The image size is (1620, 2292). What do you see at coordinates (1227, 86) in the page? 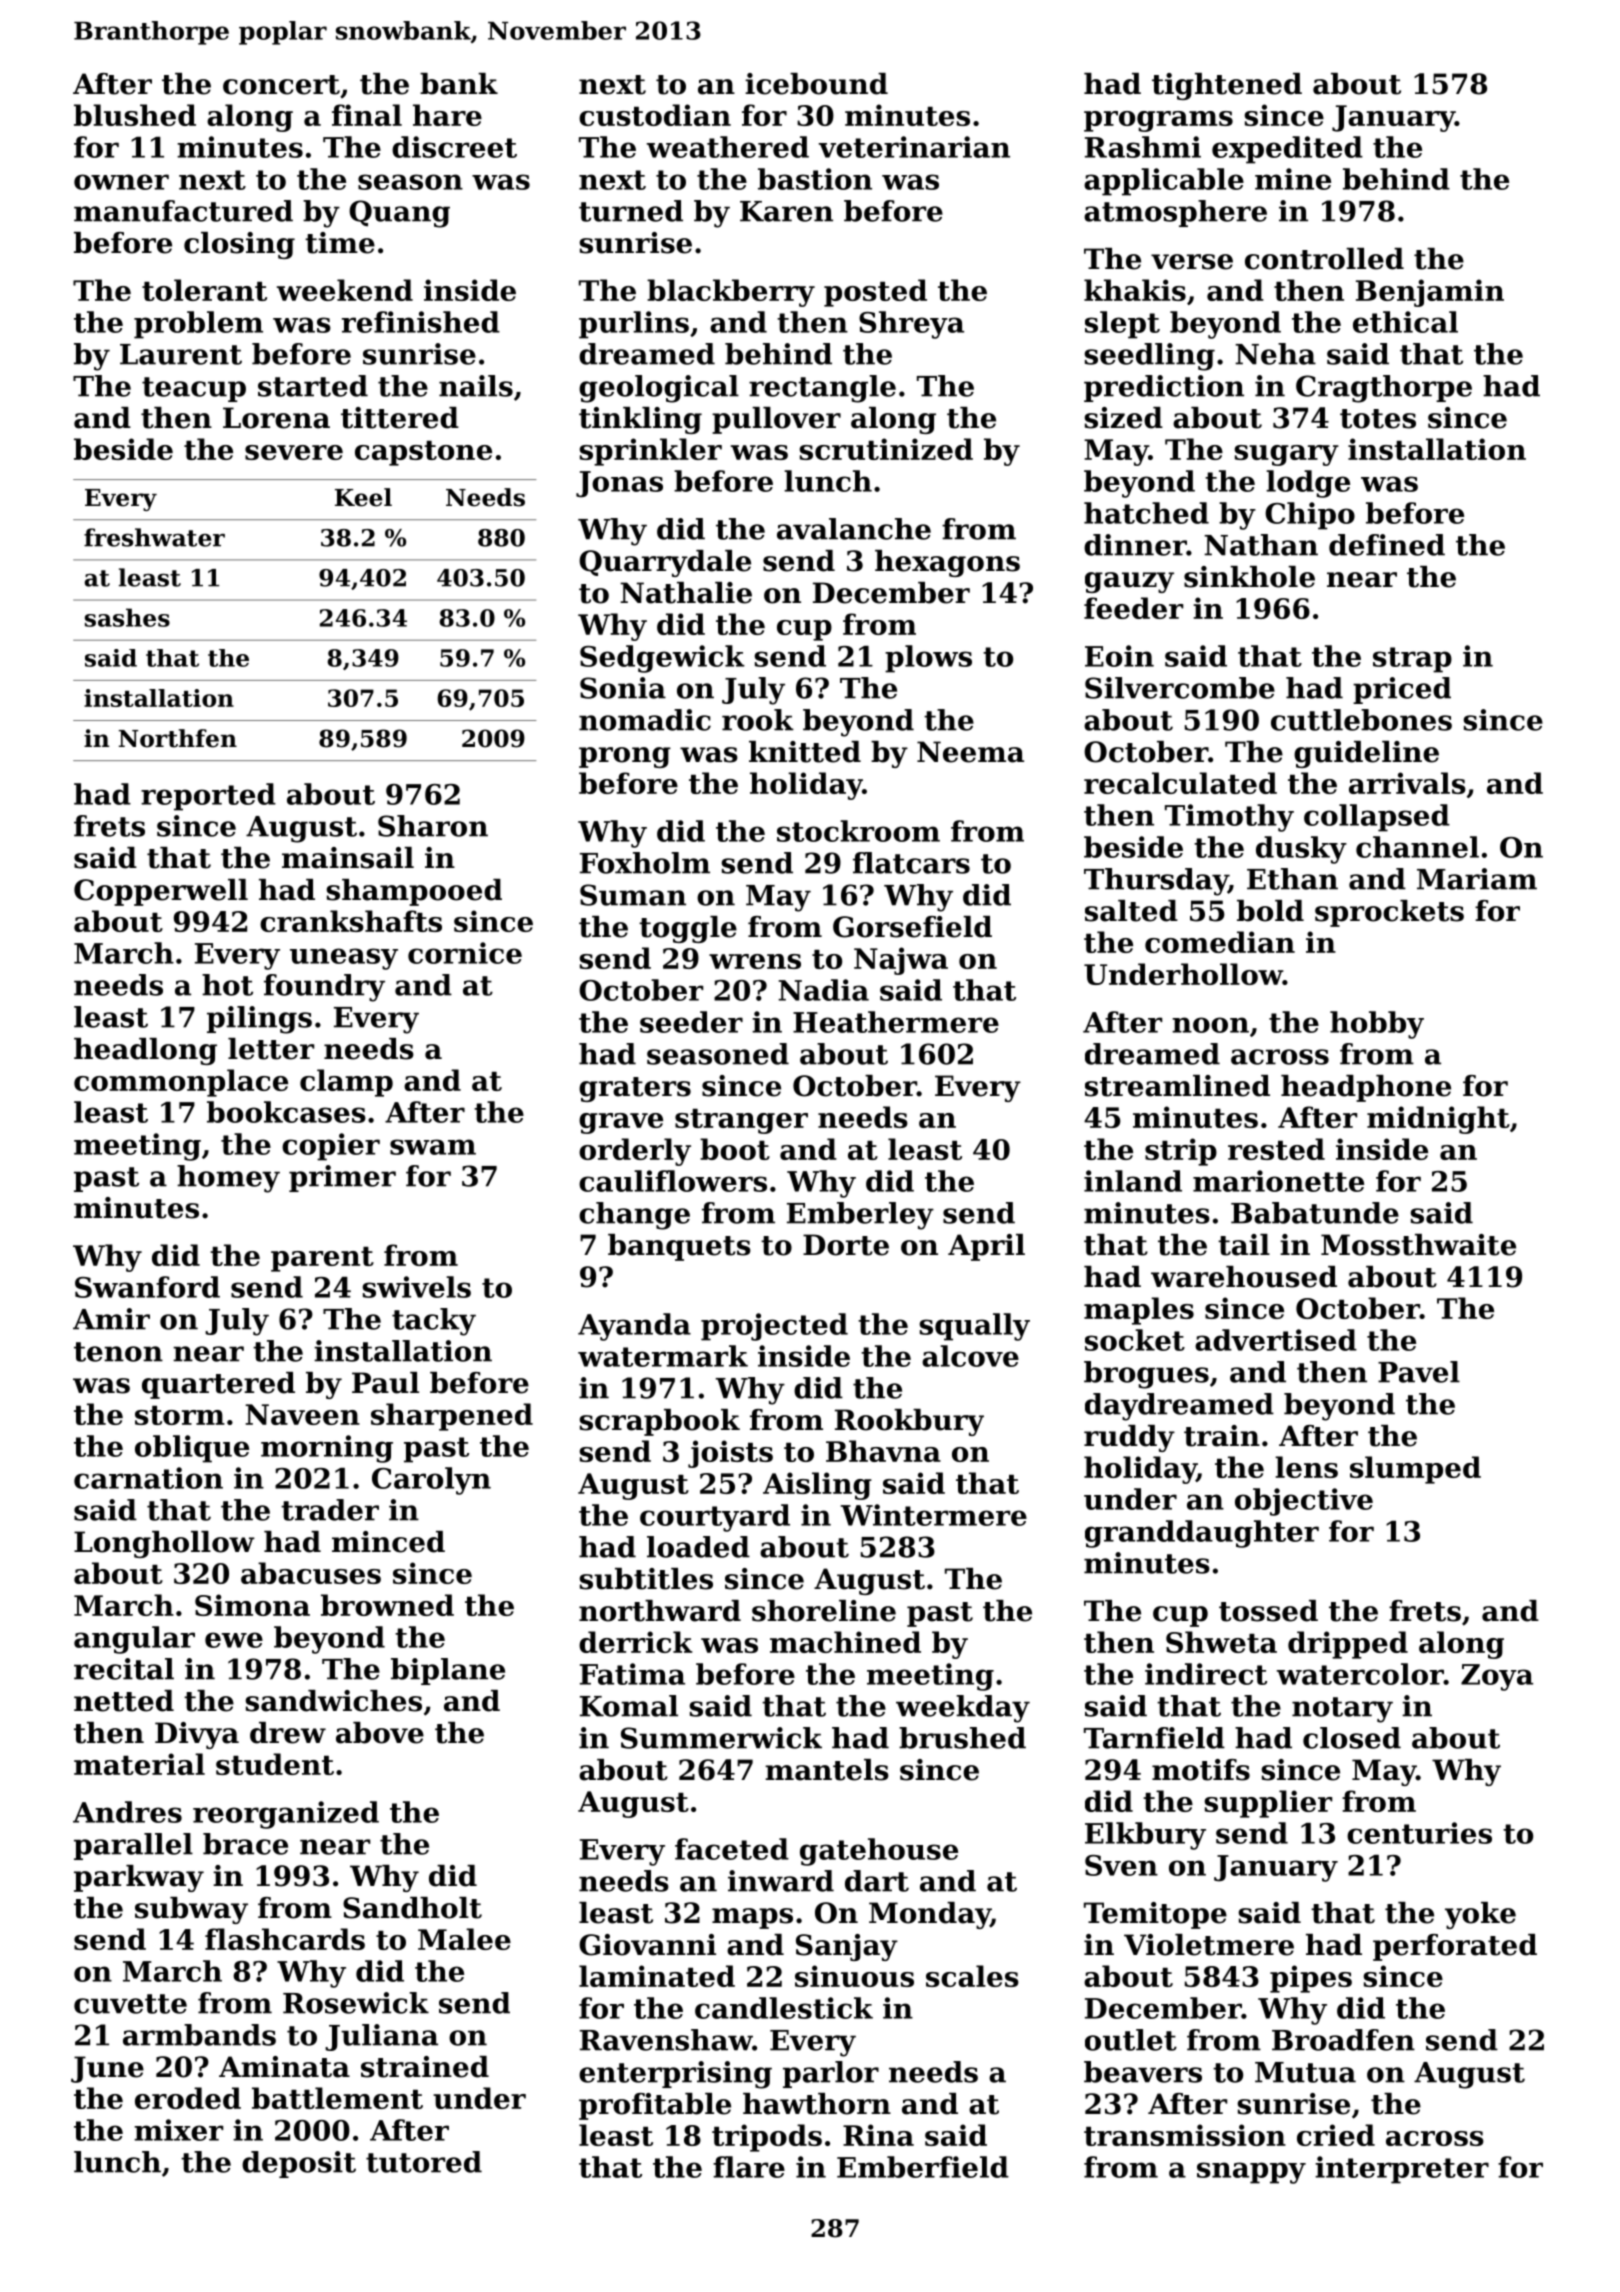
I see `tightened` at bounding box center [1227, 86].
